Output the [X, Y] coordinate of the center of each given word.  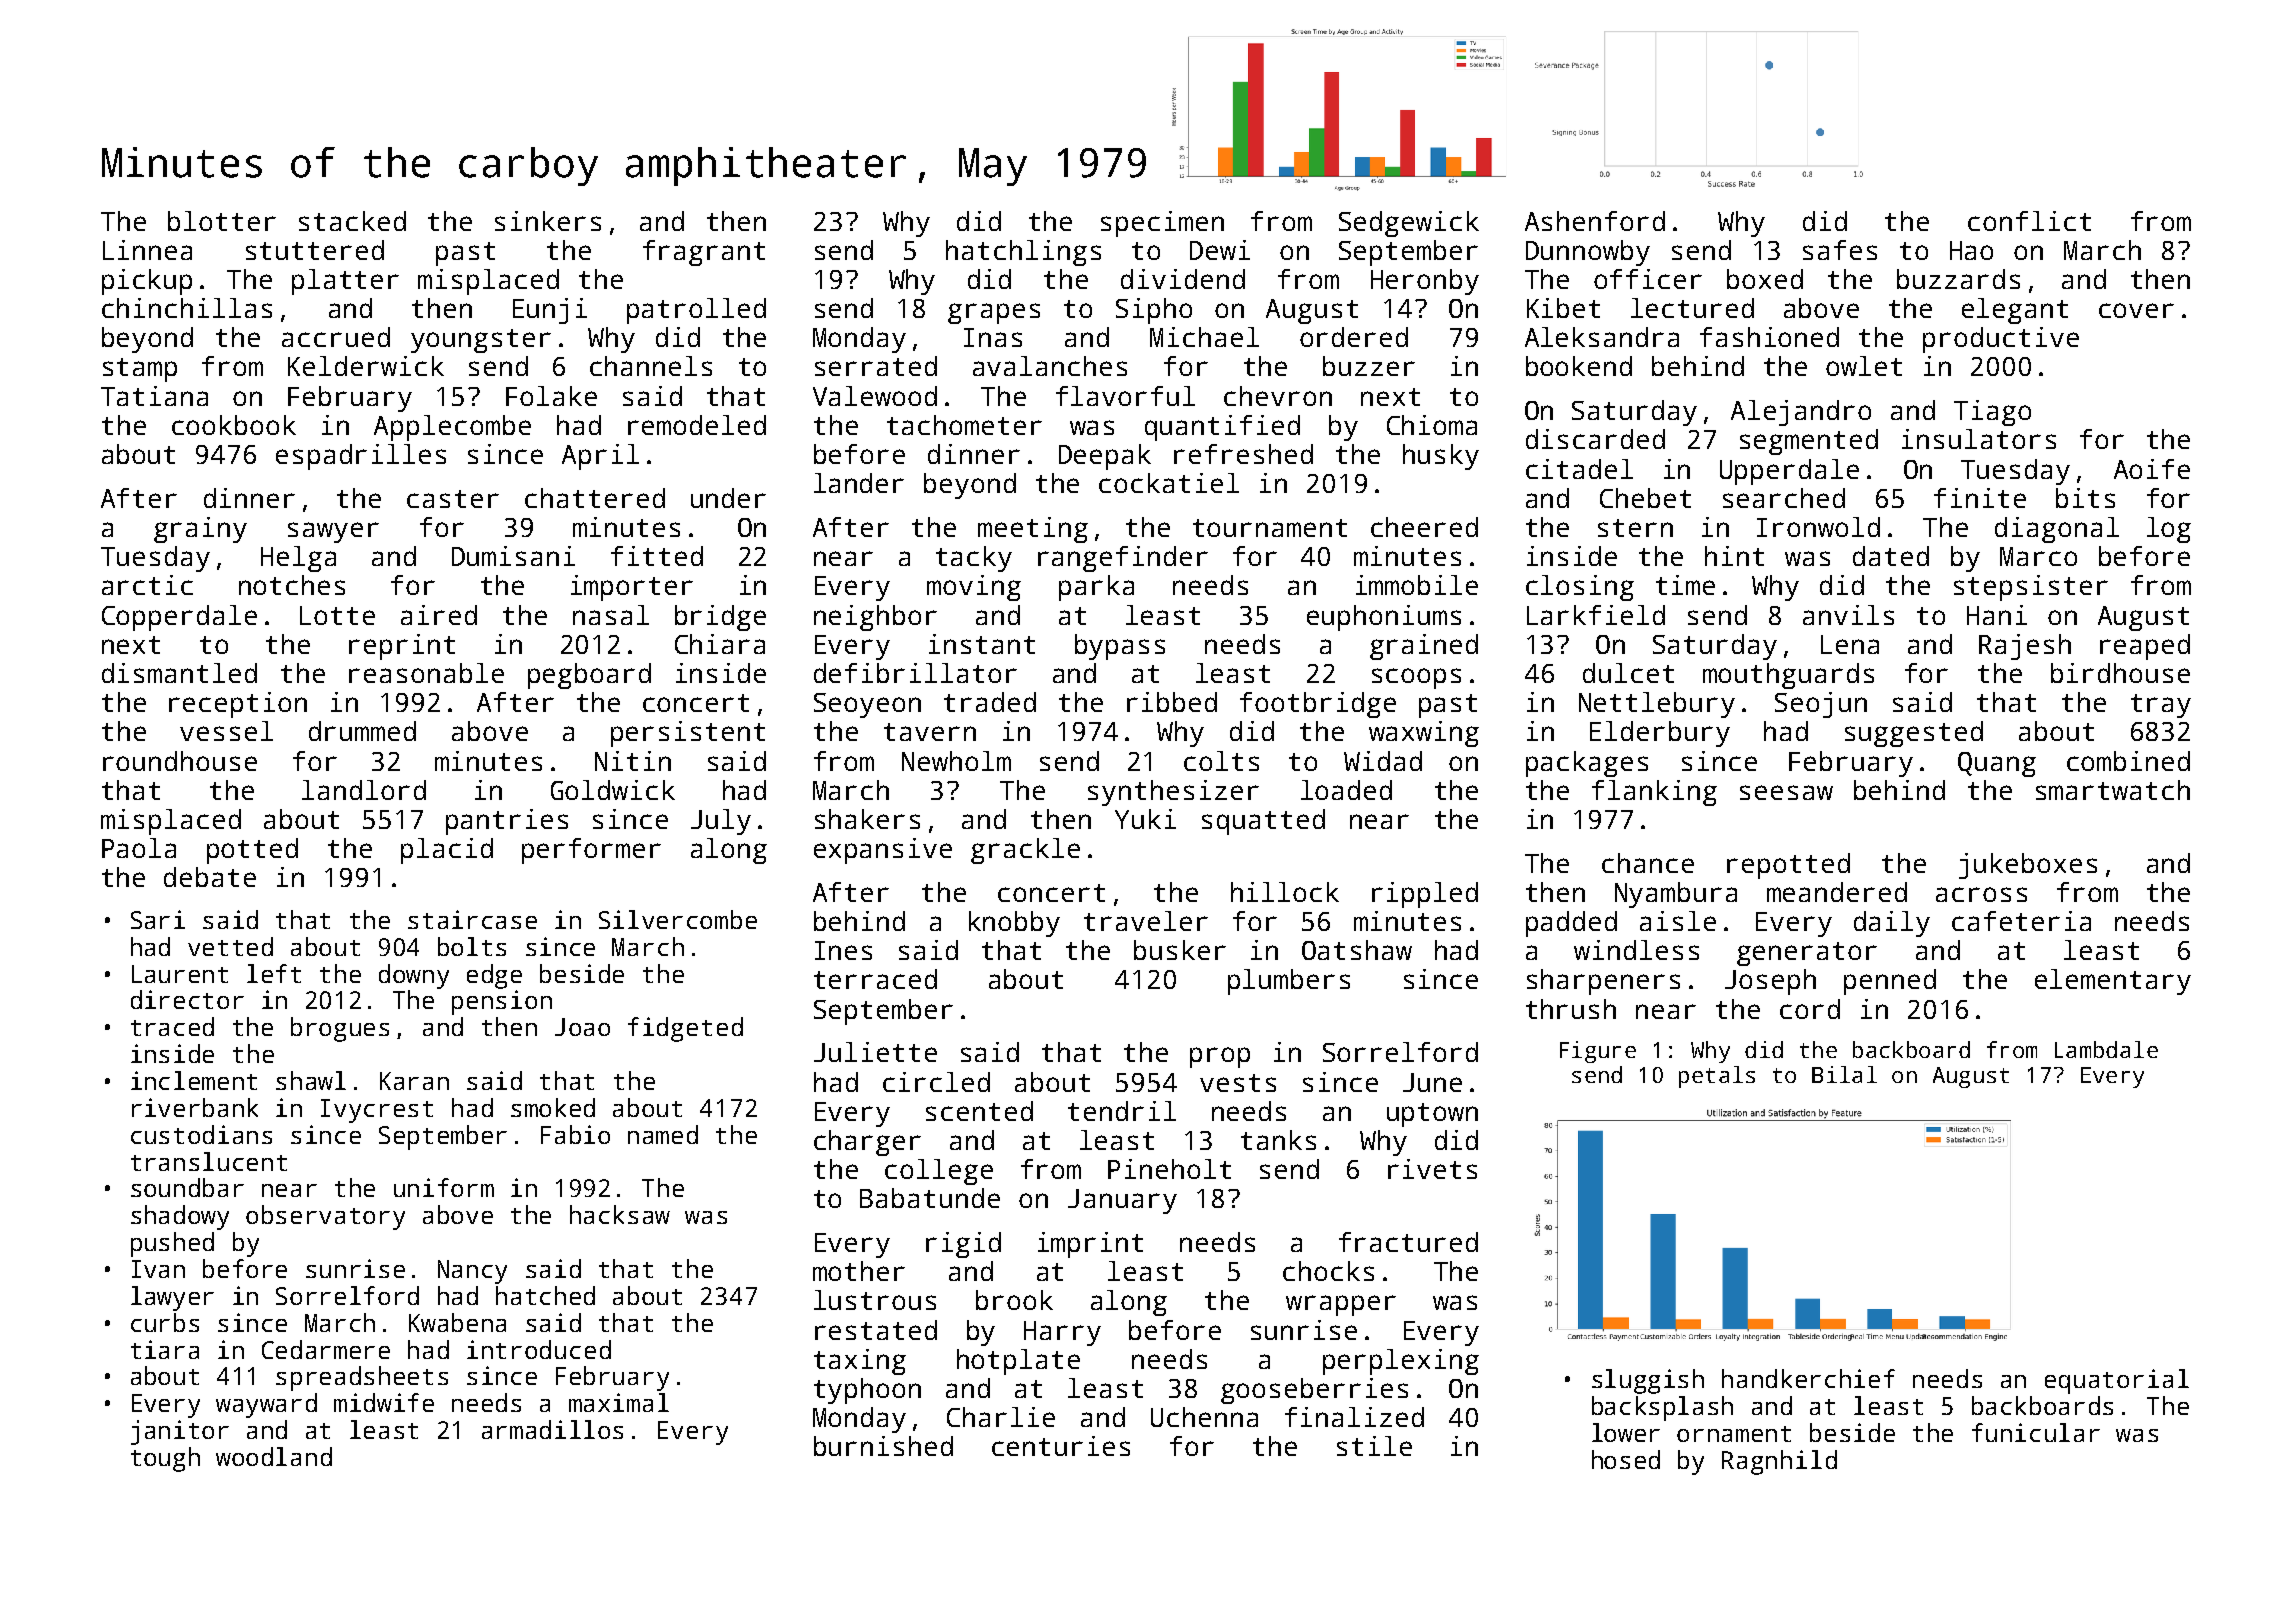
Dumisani [513, 556]
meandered [1837, 892]
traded [990, 702]
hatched [545, 1295]
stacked [352, 221]
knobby [1014, 924]
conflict [2029, 221]
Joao [582, 1027]
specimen [1162, 224]
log [2169, 530]
